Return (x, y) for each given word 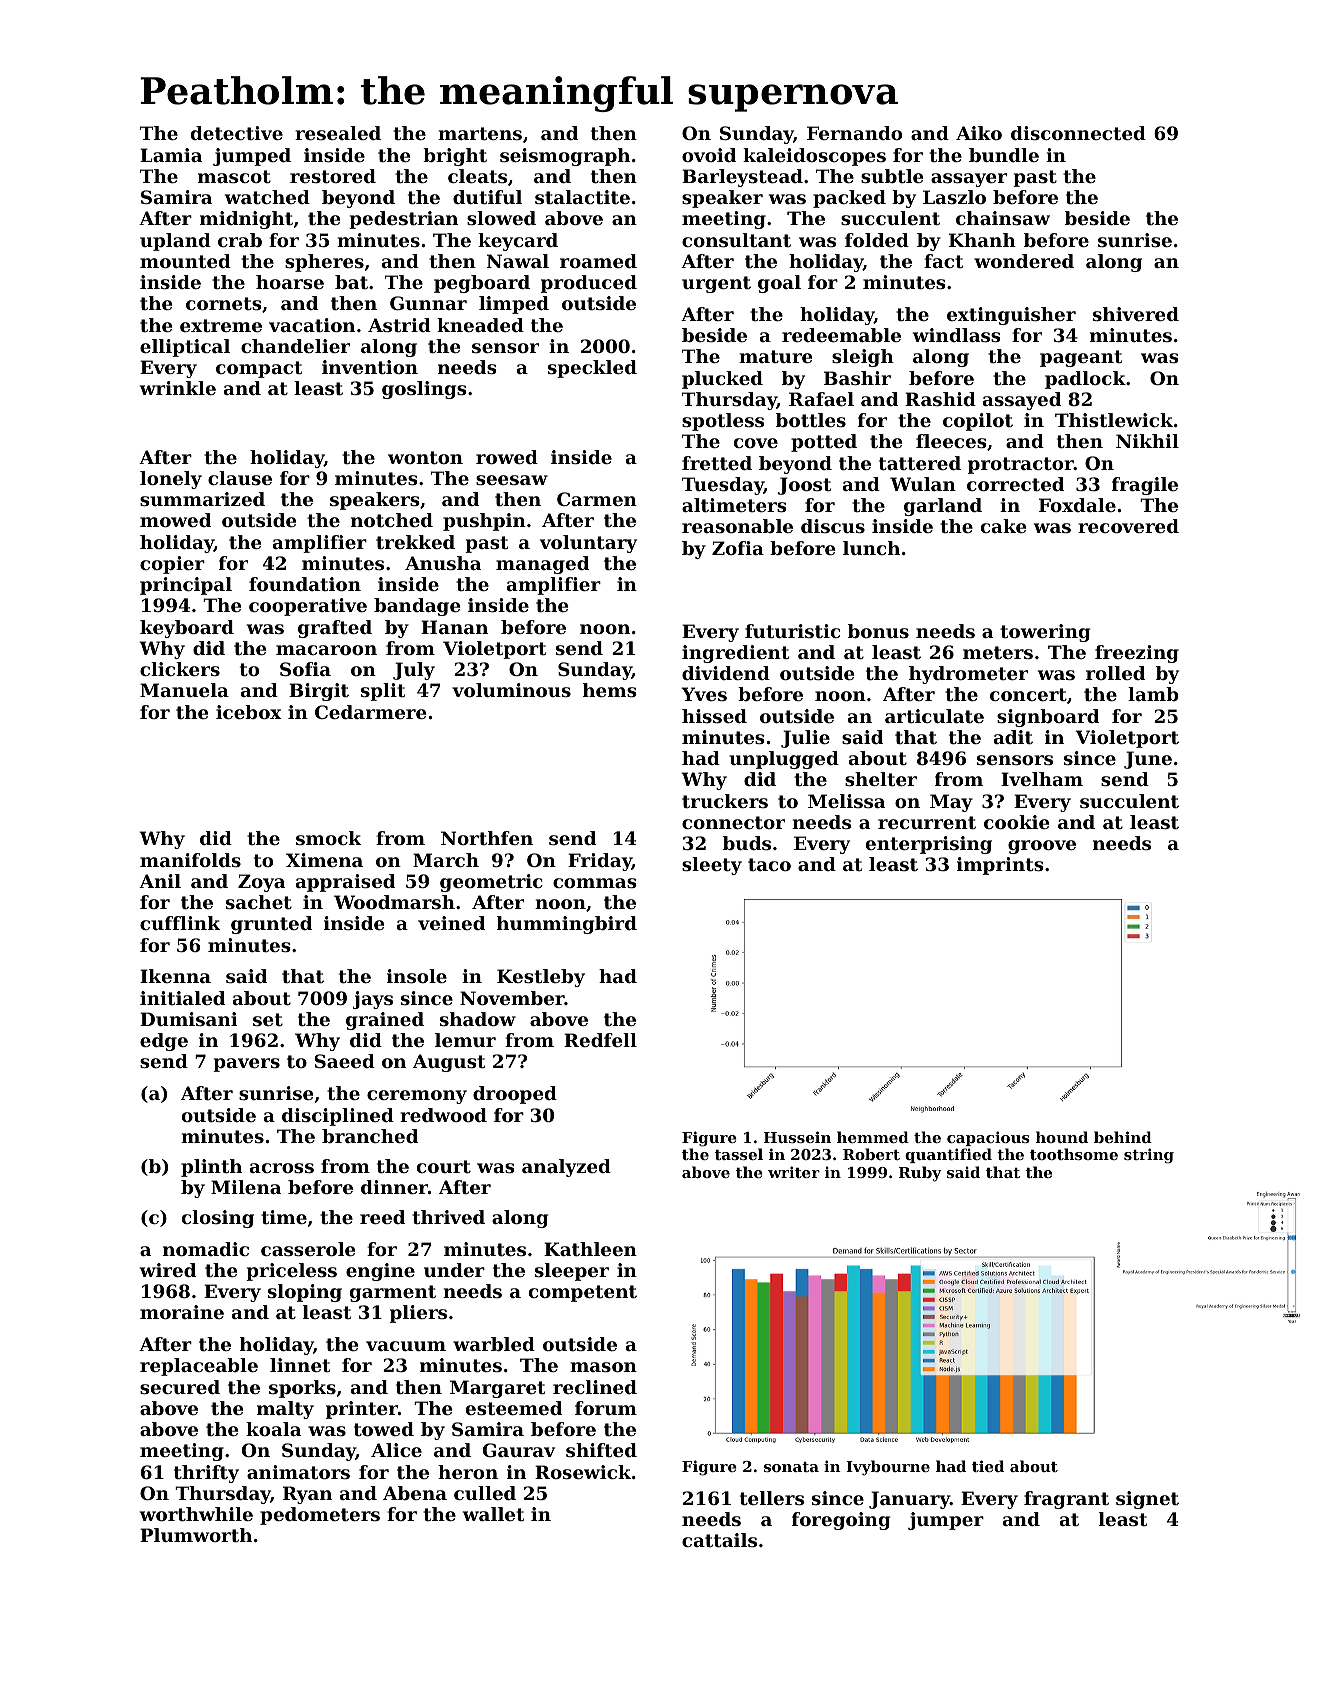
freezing (1137, 654)
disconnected (1078, 133)
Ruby (920, 1174)
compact (259, 369)
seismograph (565, 157)
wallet (493, 1514)
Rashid (940, 399)
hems (610, 690)
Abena (415, 1493)
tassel (739, 1154)
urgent (716, 284)
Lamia (171, 155)
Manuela (184, 690)
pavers (246, 1065)
